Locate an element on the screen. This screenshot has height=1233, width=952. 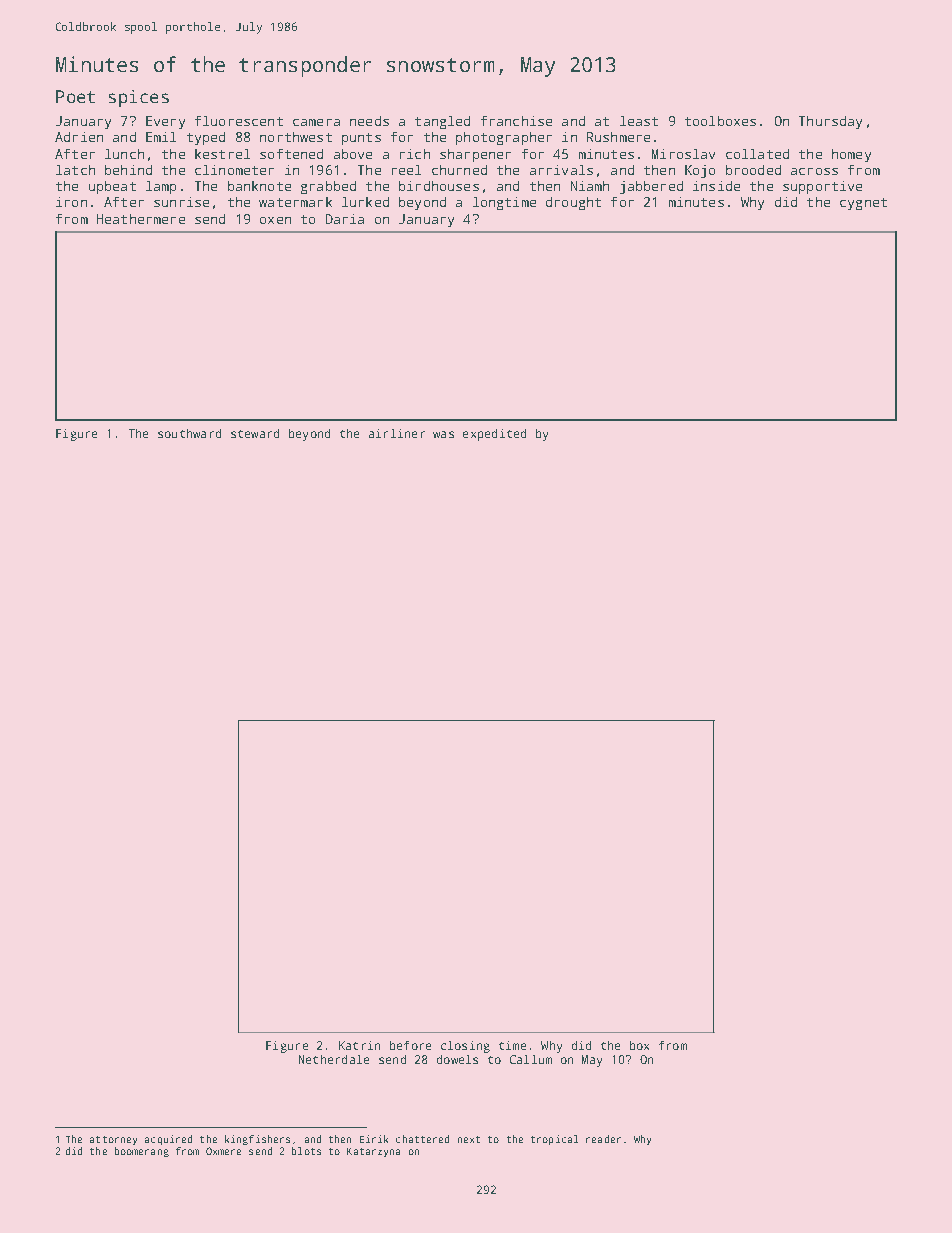
cygnet is located at coordinates (863, 204).
